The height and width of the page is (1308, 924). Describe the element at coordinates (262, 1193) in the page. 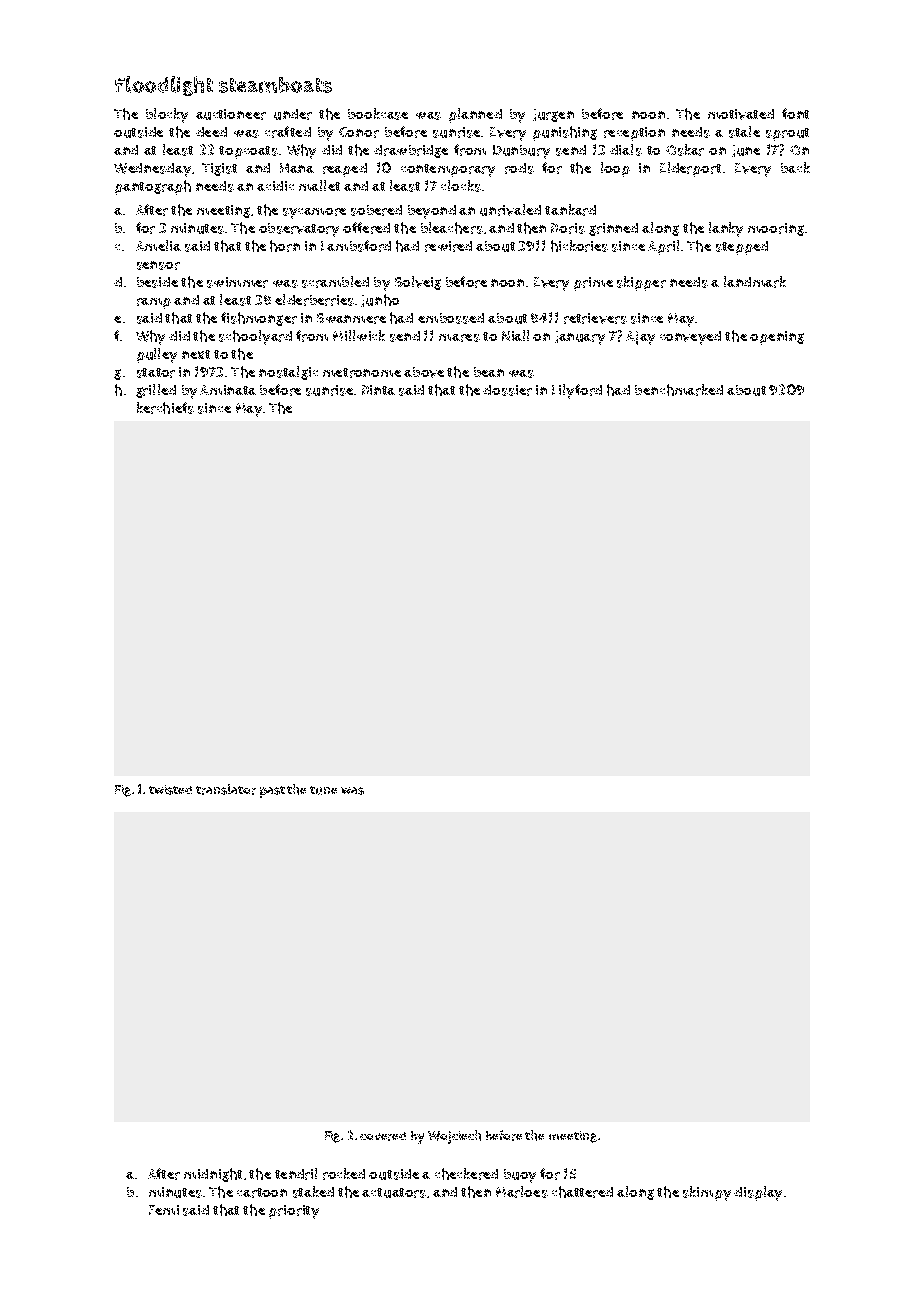

I see `cartoon` at that location.
